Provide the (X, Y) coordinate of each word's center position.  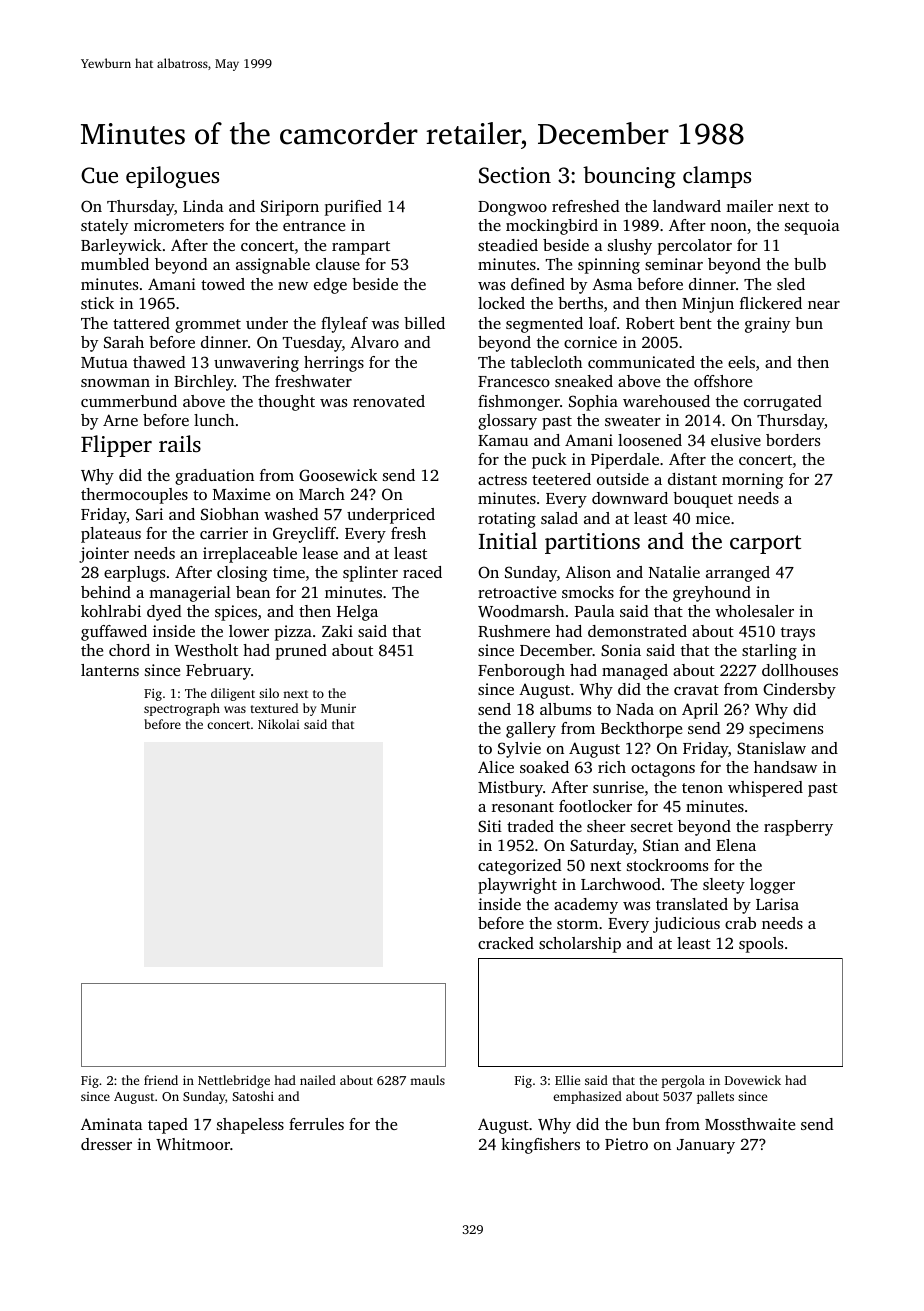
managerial (190, 594)
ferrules (316, 1124)
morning (753, 481)
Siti (490, 826)
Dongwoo (512, 208)
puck (549, 461)
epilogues (172, 177)
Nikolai (279, 724)
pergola (683, 1081)
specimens (786, 730)
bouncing (629, 177)
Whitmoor (193, 1144)
